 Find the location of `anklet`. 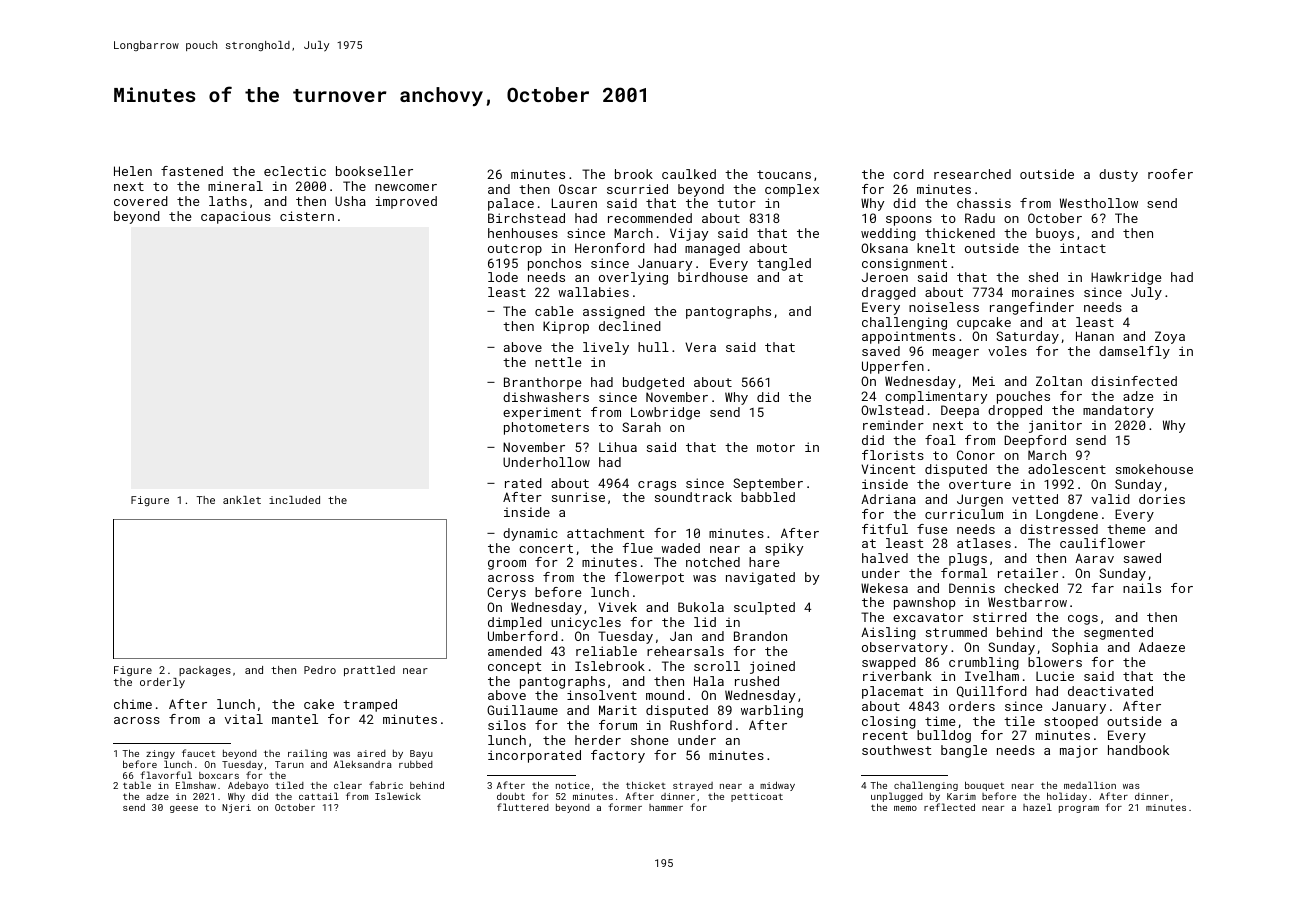

anklet is located at coordinates (242, 500).
